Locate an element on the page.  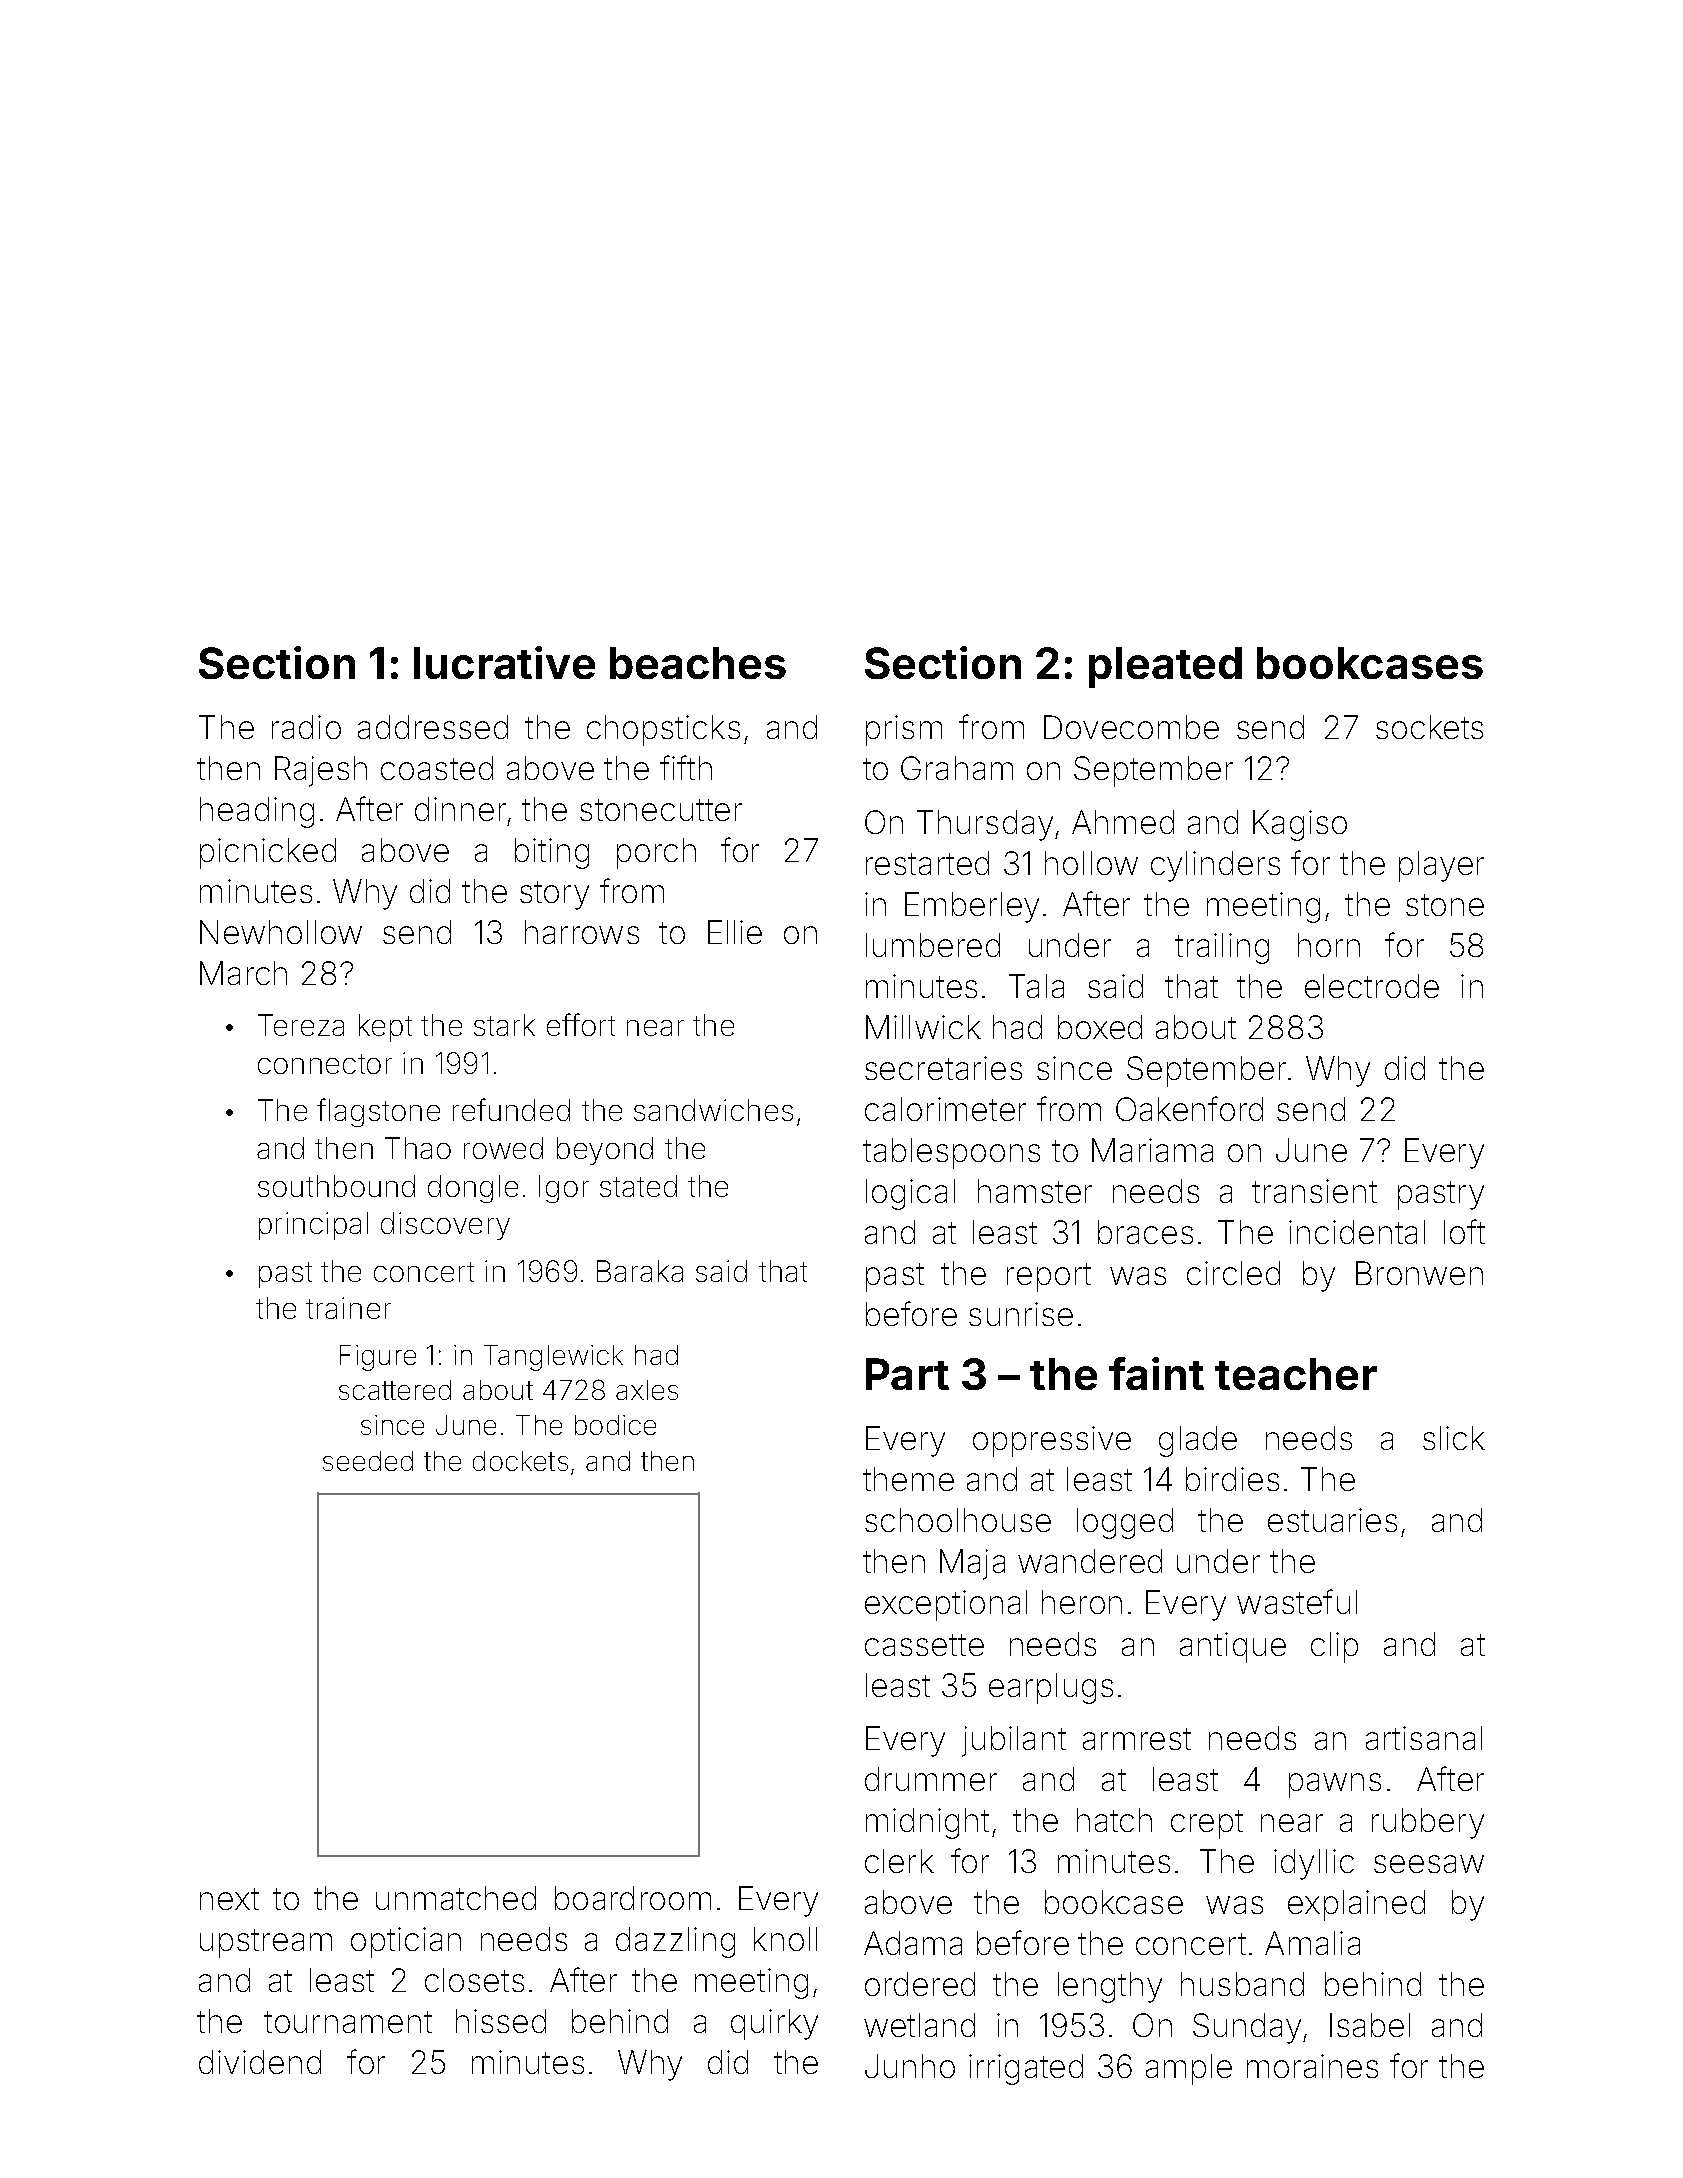
discovery is located at coordinates (445, 1226).
